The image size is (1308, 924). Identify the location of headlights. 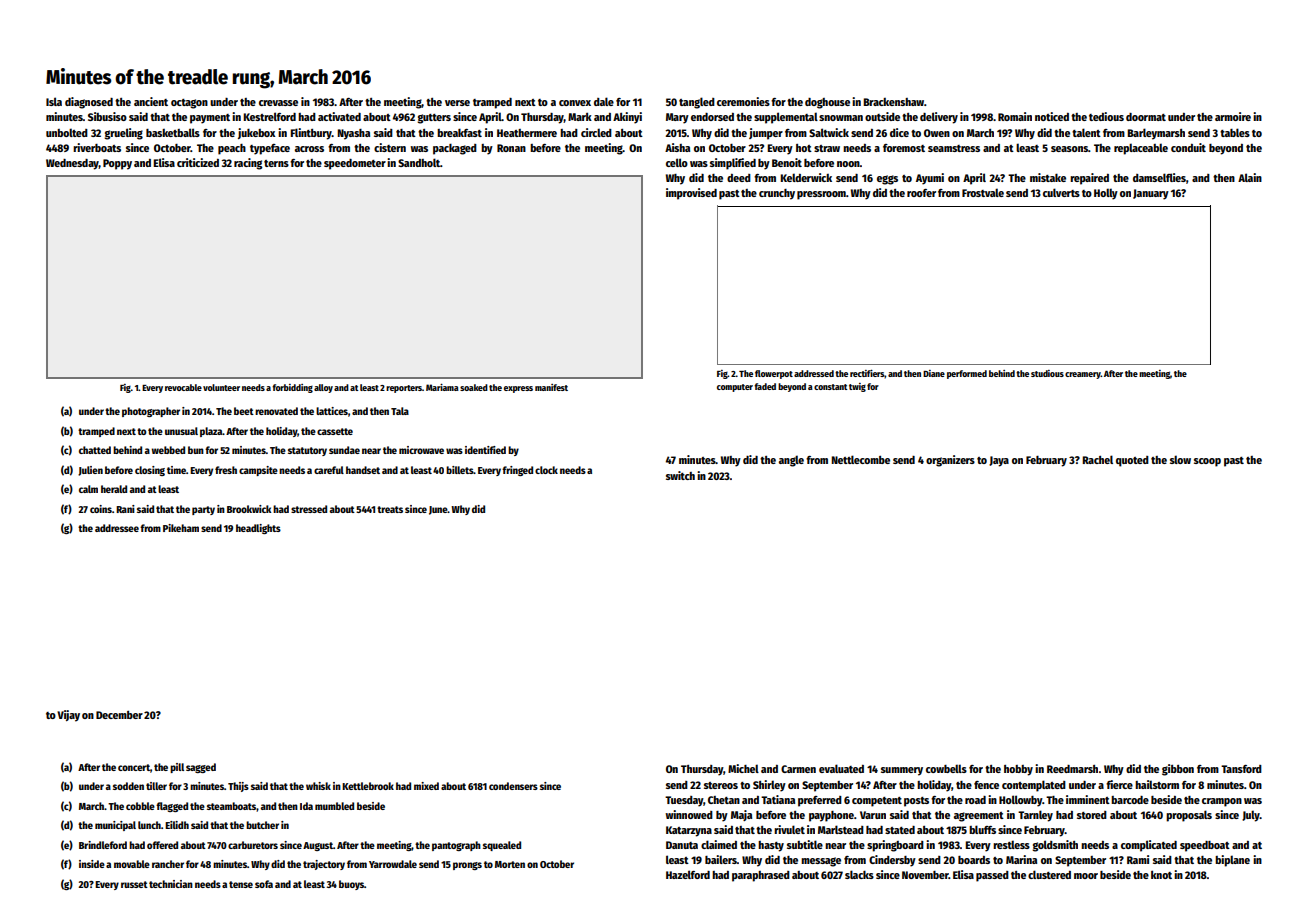
(258, 529).
